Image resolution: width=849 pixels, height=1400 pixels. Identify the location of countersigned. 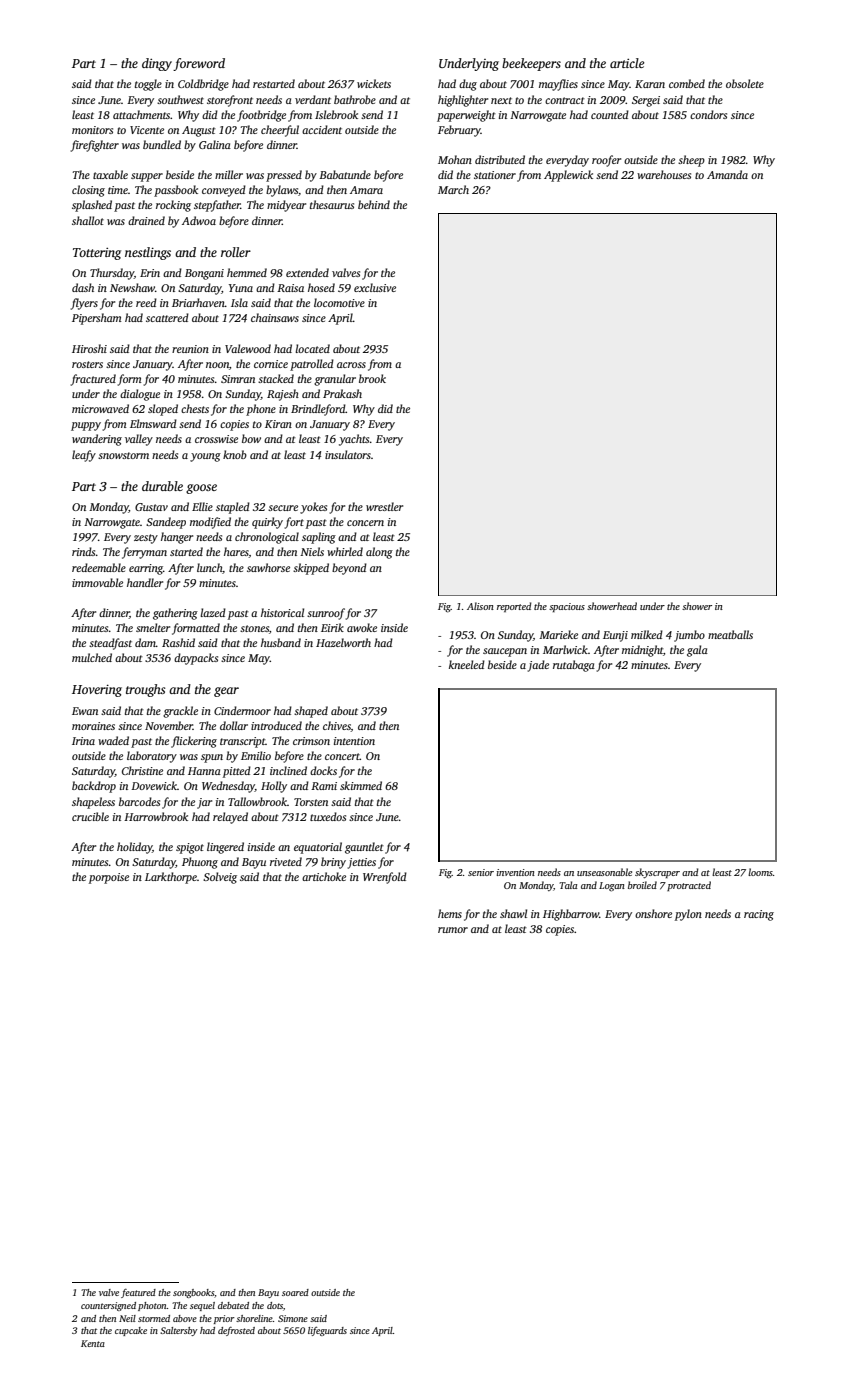
(108, 1306).
